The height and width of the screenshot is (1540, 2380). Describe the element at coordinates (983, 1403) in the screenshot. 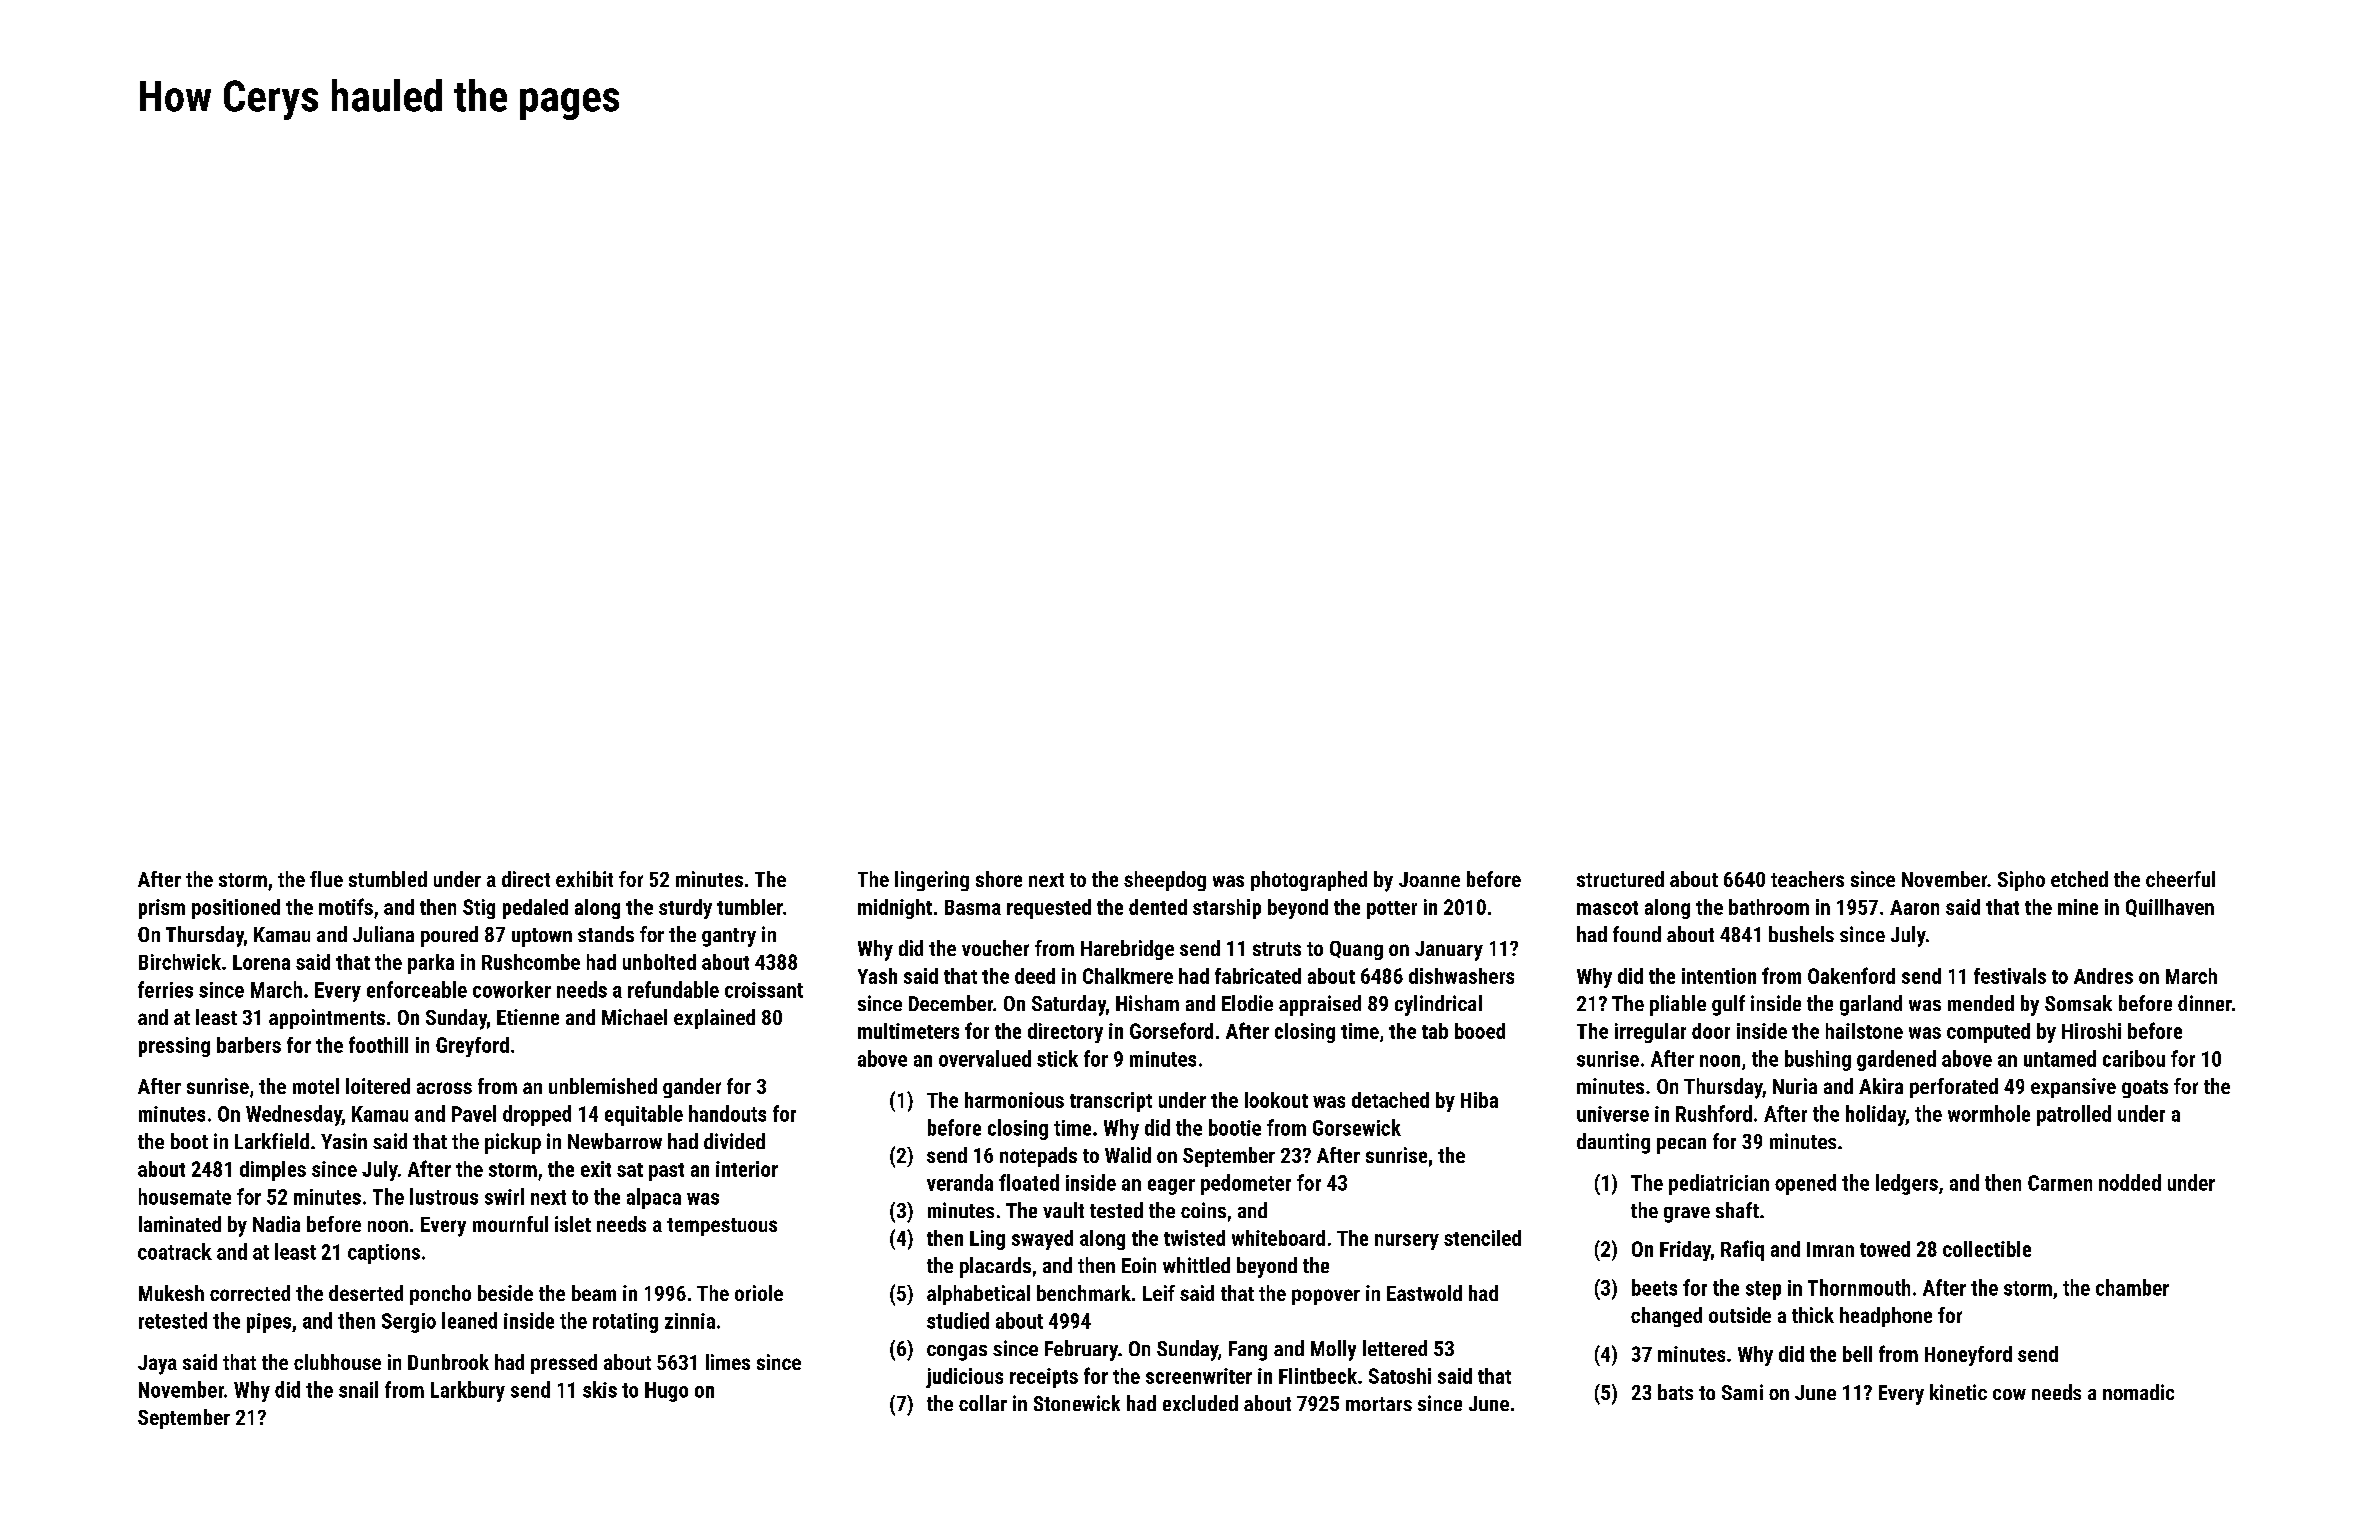

I see `collar` at that location.
